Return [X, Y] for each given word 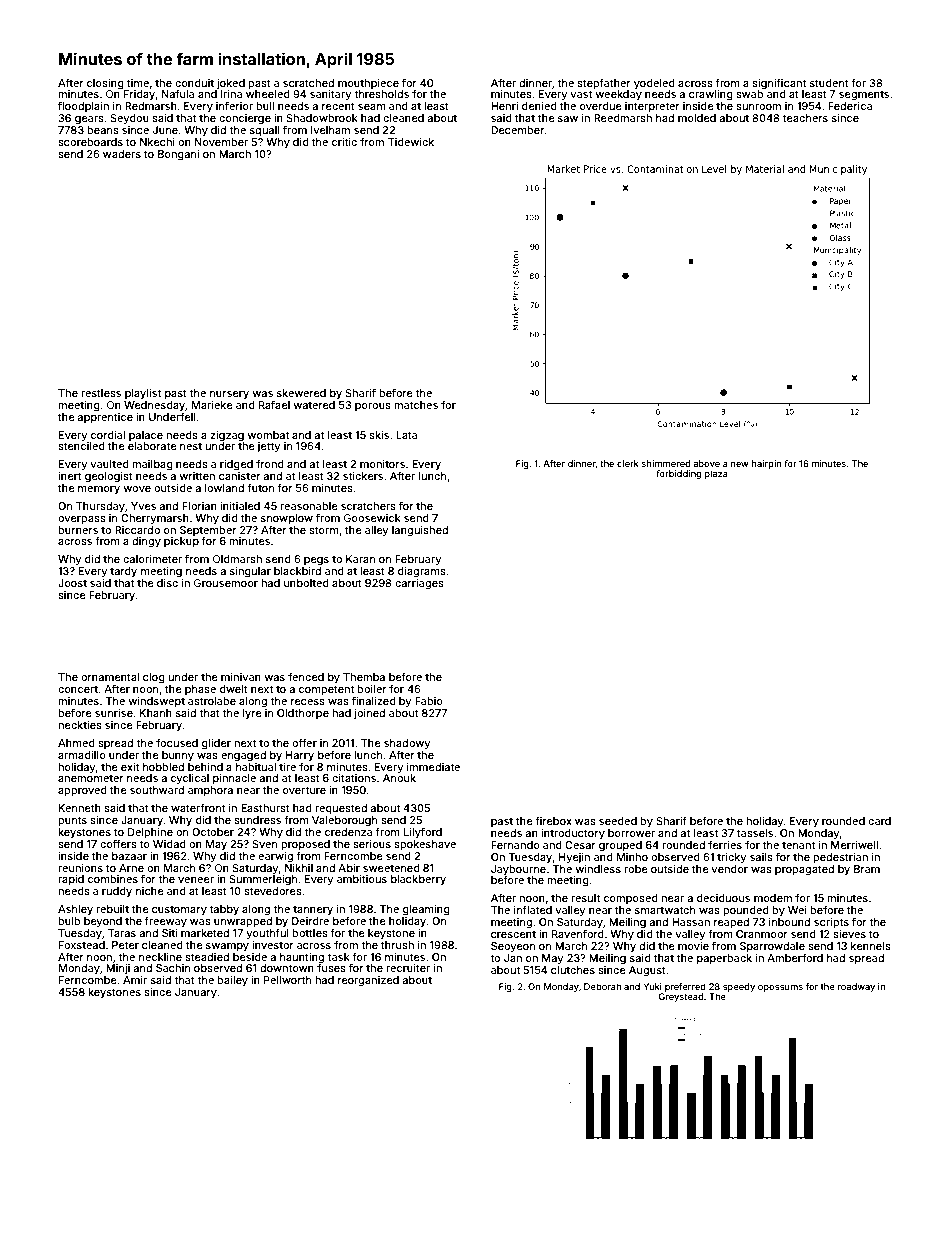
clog [154, 678]
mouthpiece [368, 84]
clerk [628, 463]
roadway [856, 987]
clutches [573, 970]
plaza [716, 474]
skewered [301, 393]
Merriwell [854, 845]
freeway [165, 921]
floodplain [83, 107]
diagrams [422, 572]
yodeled [654, 84]
